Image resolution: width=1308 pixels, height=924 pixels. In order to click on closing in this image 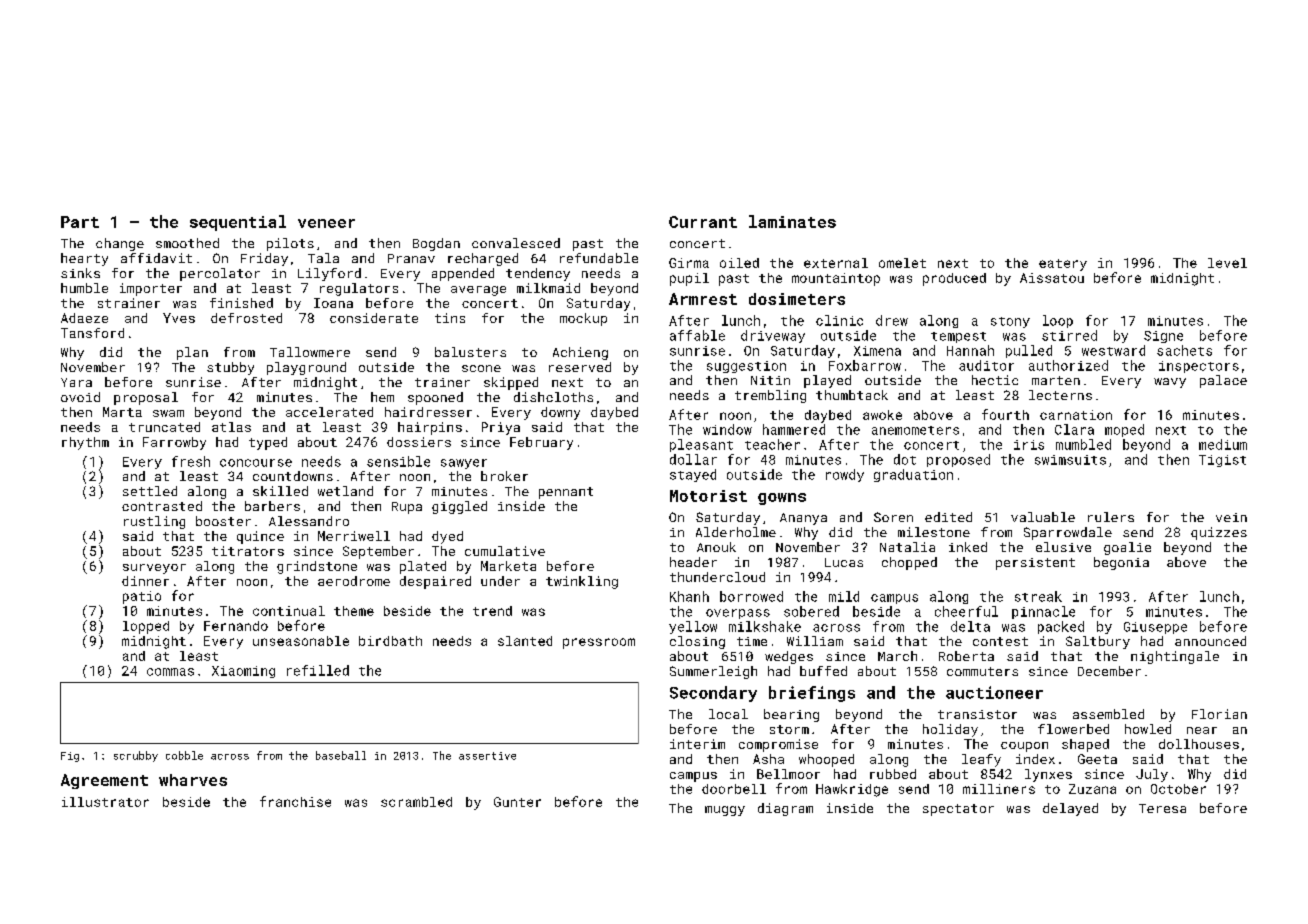, I will do `click(697, 642)`.
